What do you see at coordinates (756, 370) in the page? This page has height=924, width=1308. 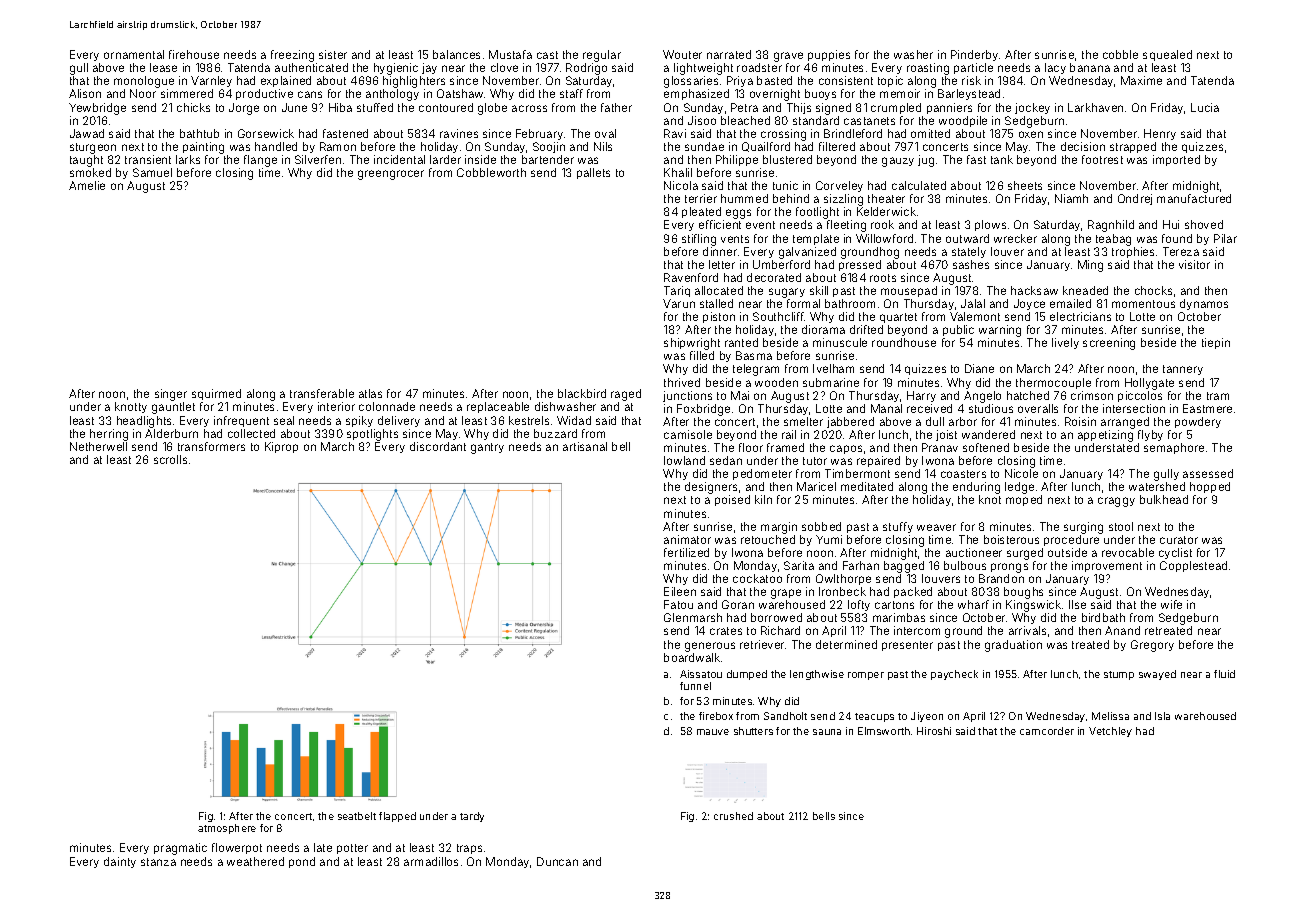 I see `telegram` at bounding box center [756, 370].
